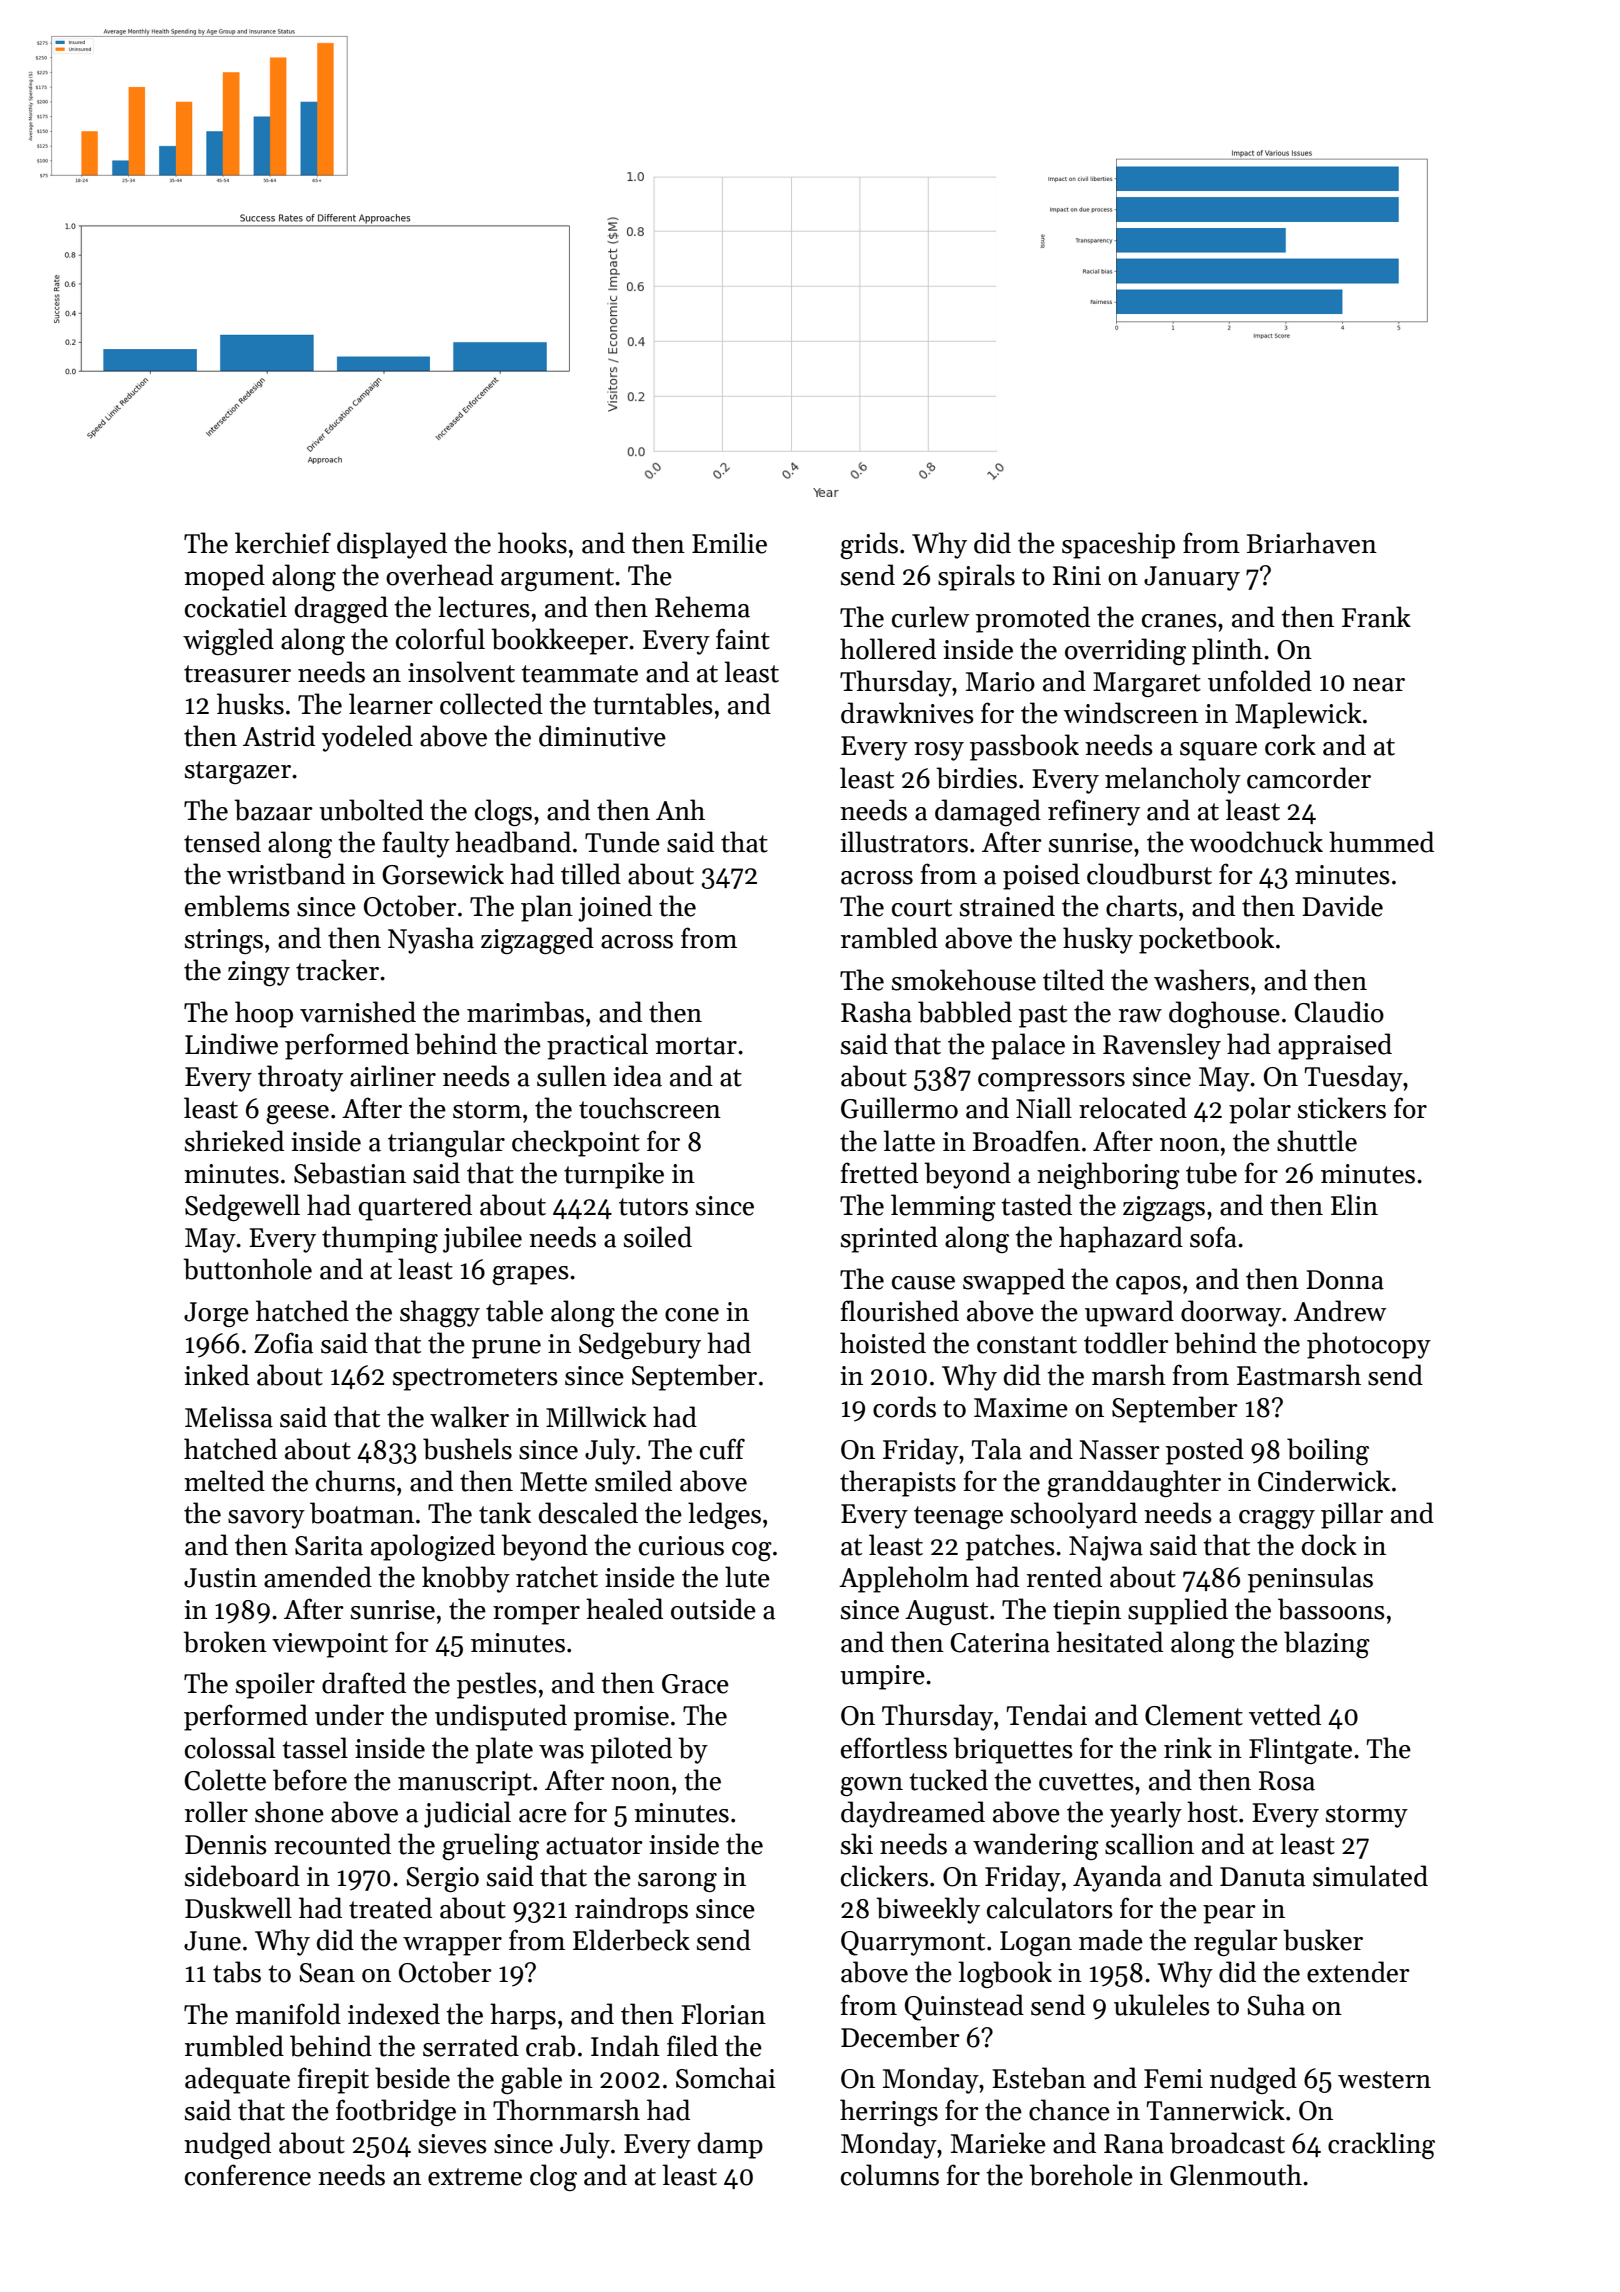 This screenshot has height=2292, width=1620. I want to click on cone, so click(692, 1315).
